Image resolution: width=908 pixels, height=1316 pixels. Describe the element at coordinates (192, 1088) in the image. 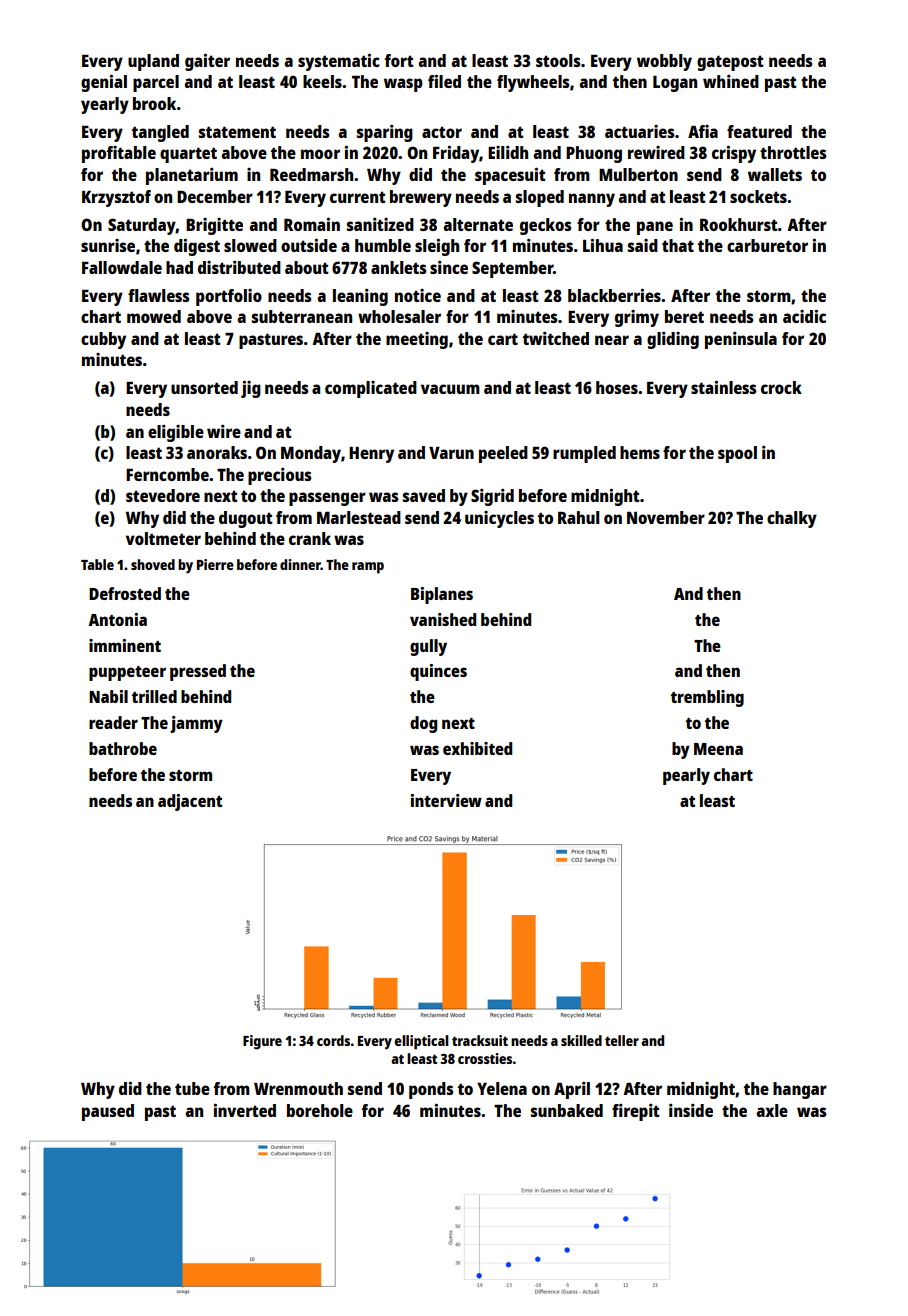

I see `tube` at that location.
